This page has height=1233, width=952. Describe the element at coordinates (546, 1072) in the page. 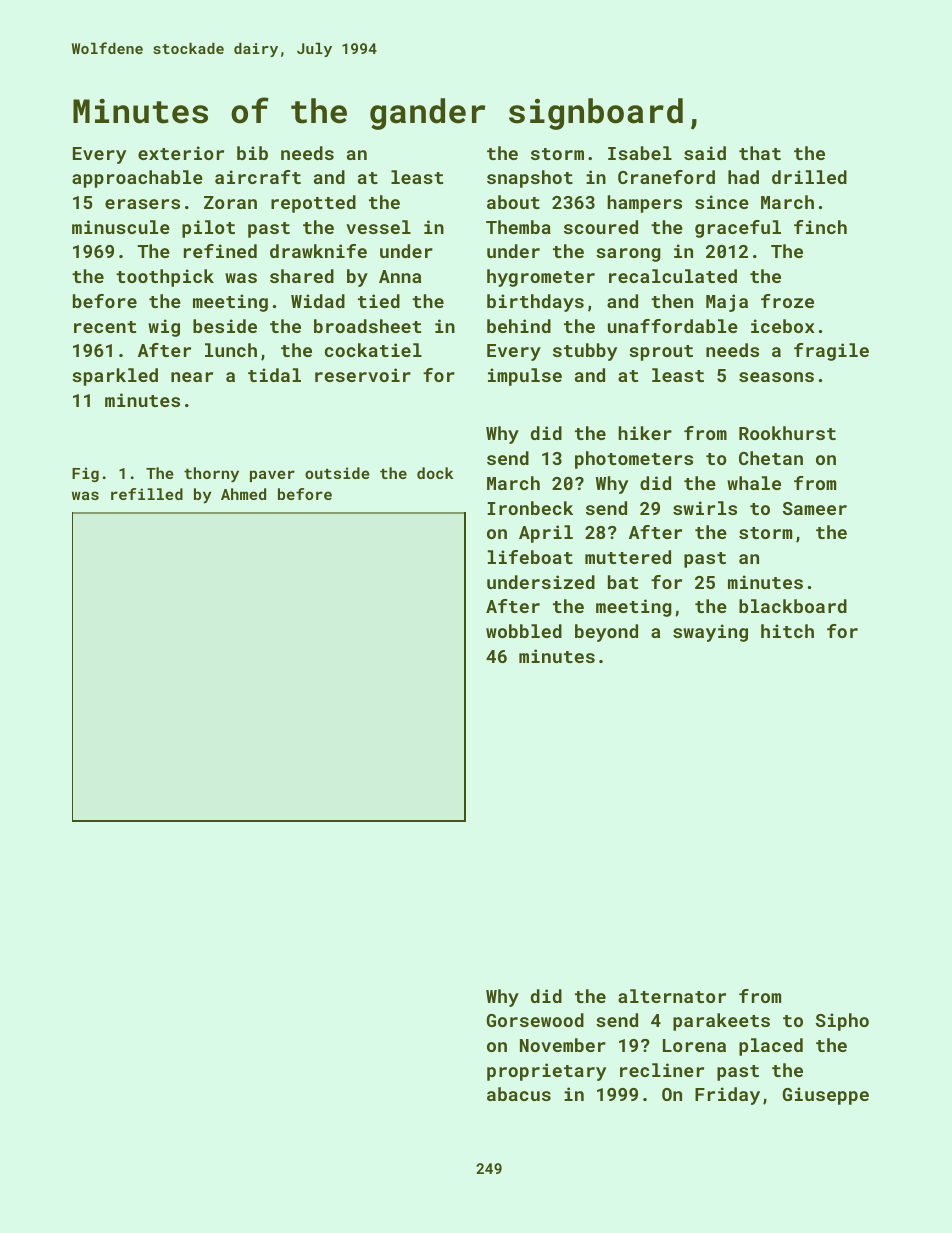

I see `proprietary` at that location.
